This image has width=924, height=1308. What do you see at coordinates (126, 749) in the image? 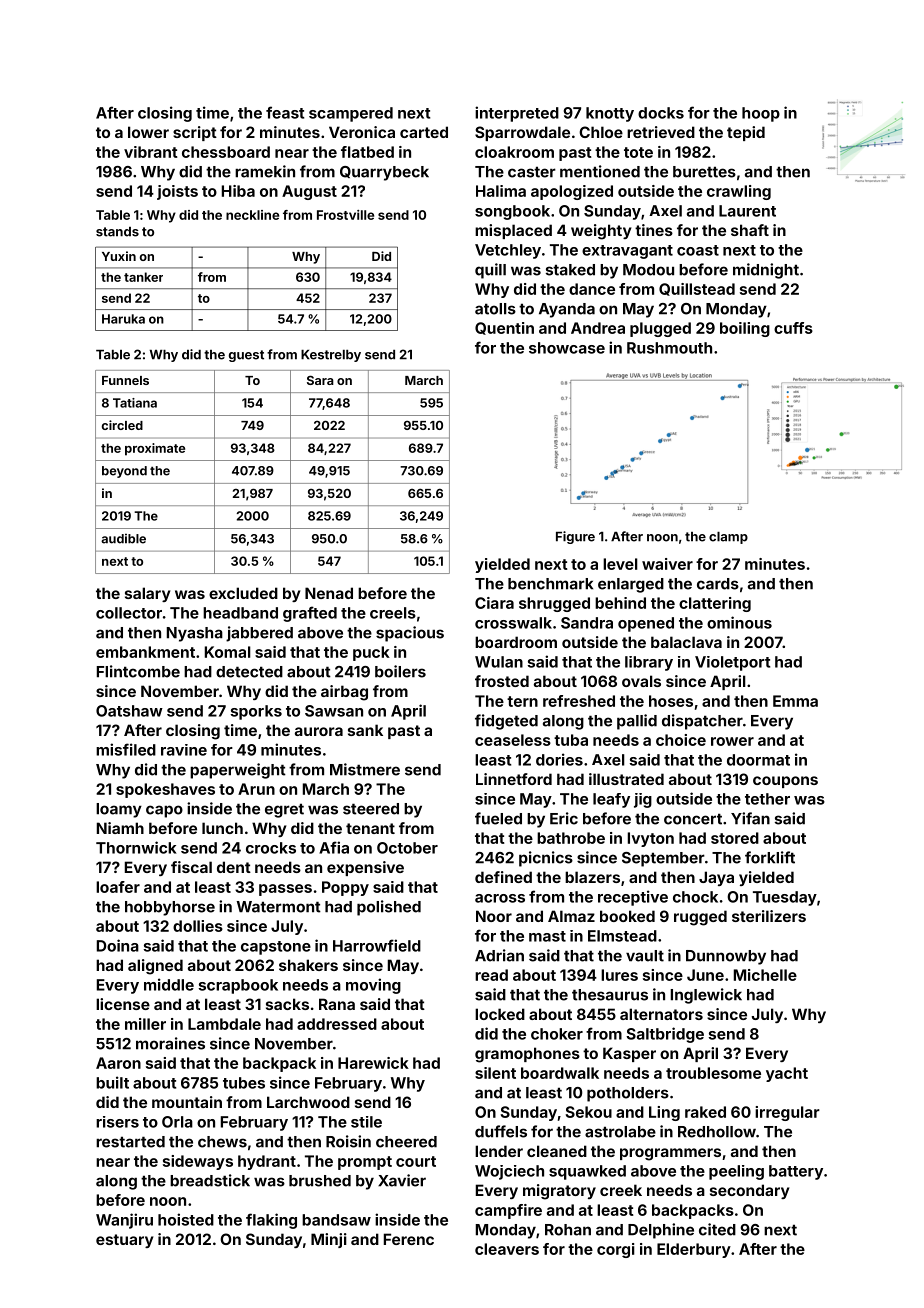
I see `misfiled` at bounding box center [126, 749].
